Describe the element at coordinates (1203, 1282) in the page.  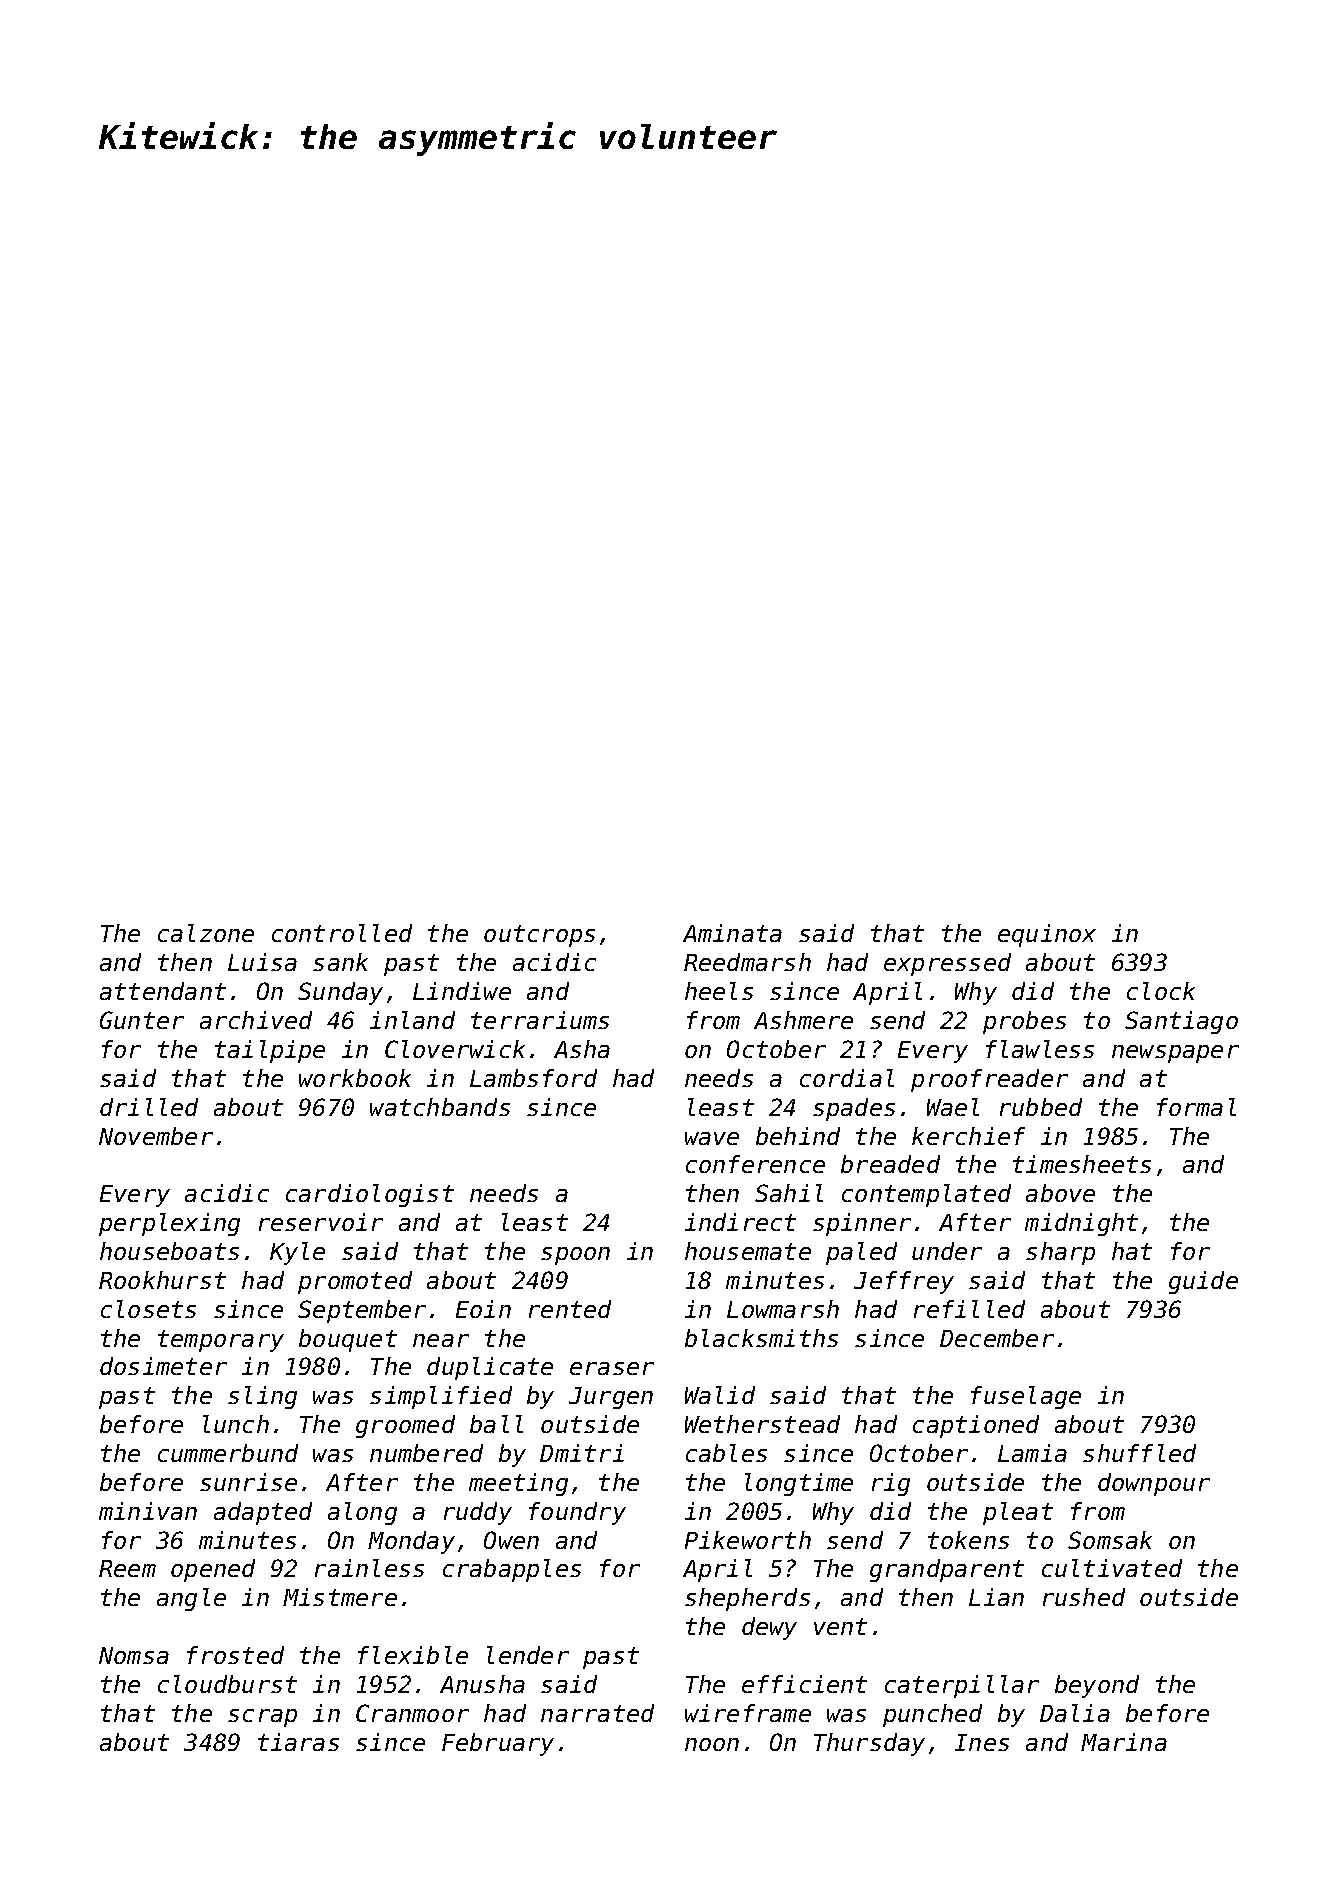
I see `guide` at that location.
